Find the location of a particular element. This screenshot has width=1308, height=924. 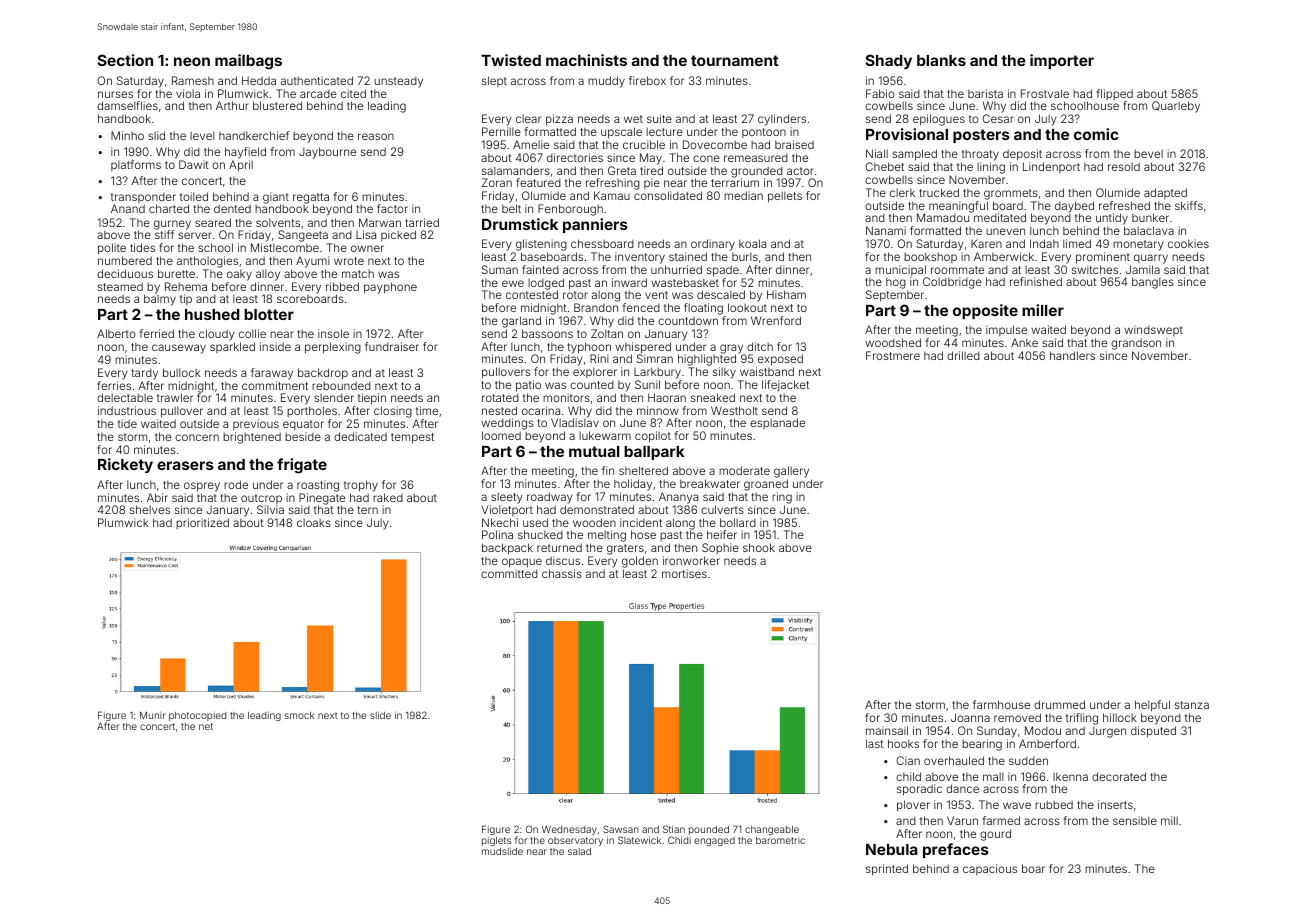

level is located at coordinates (202, 135).
